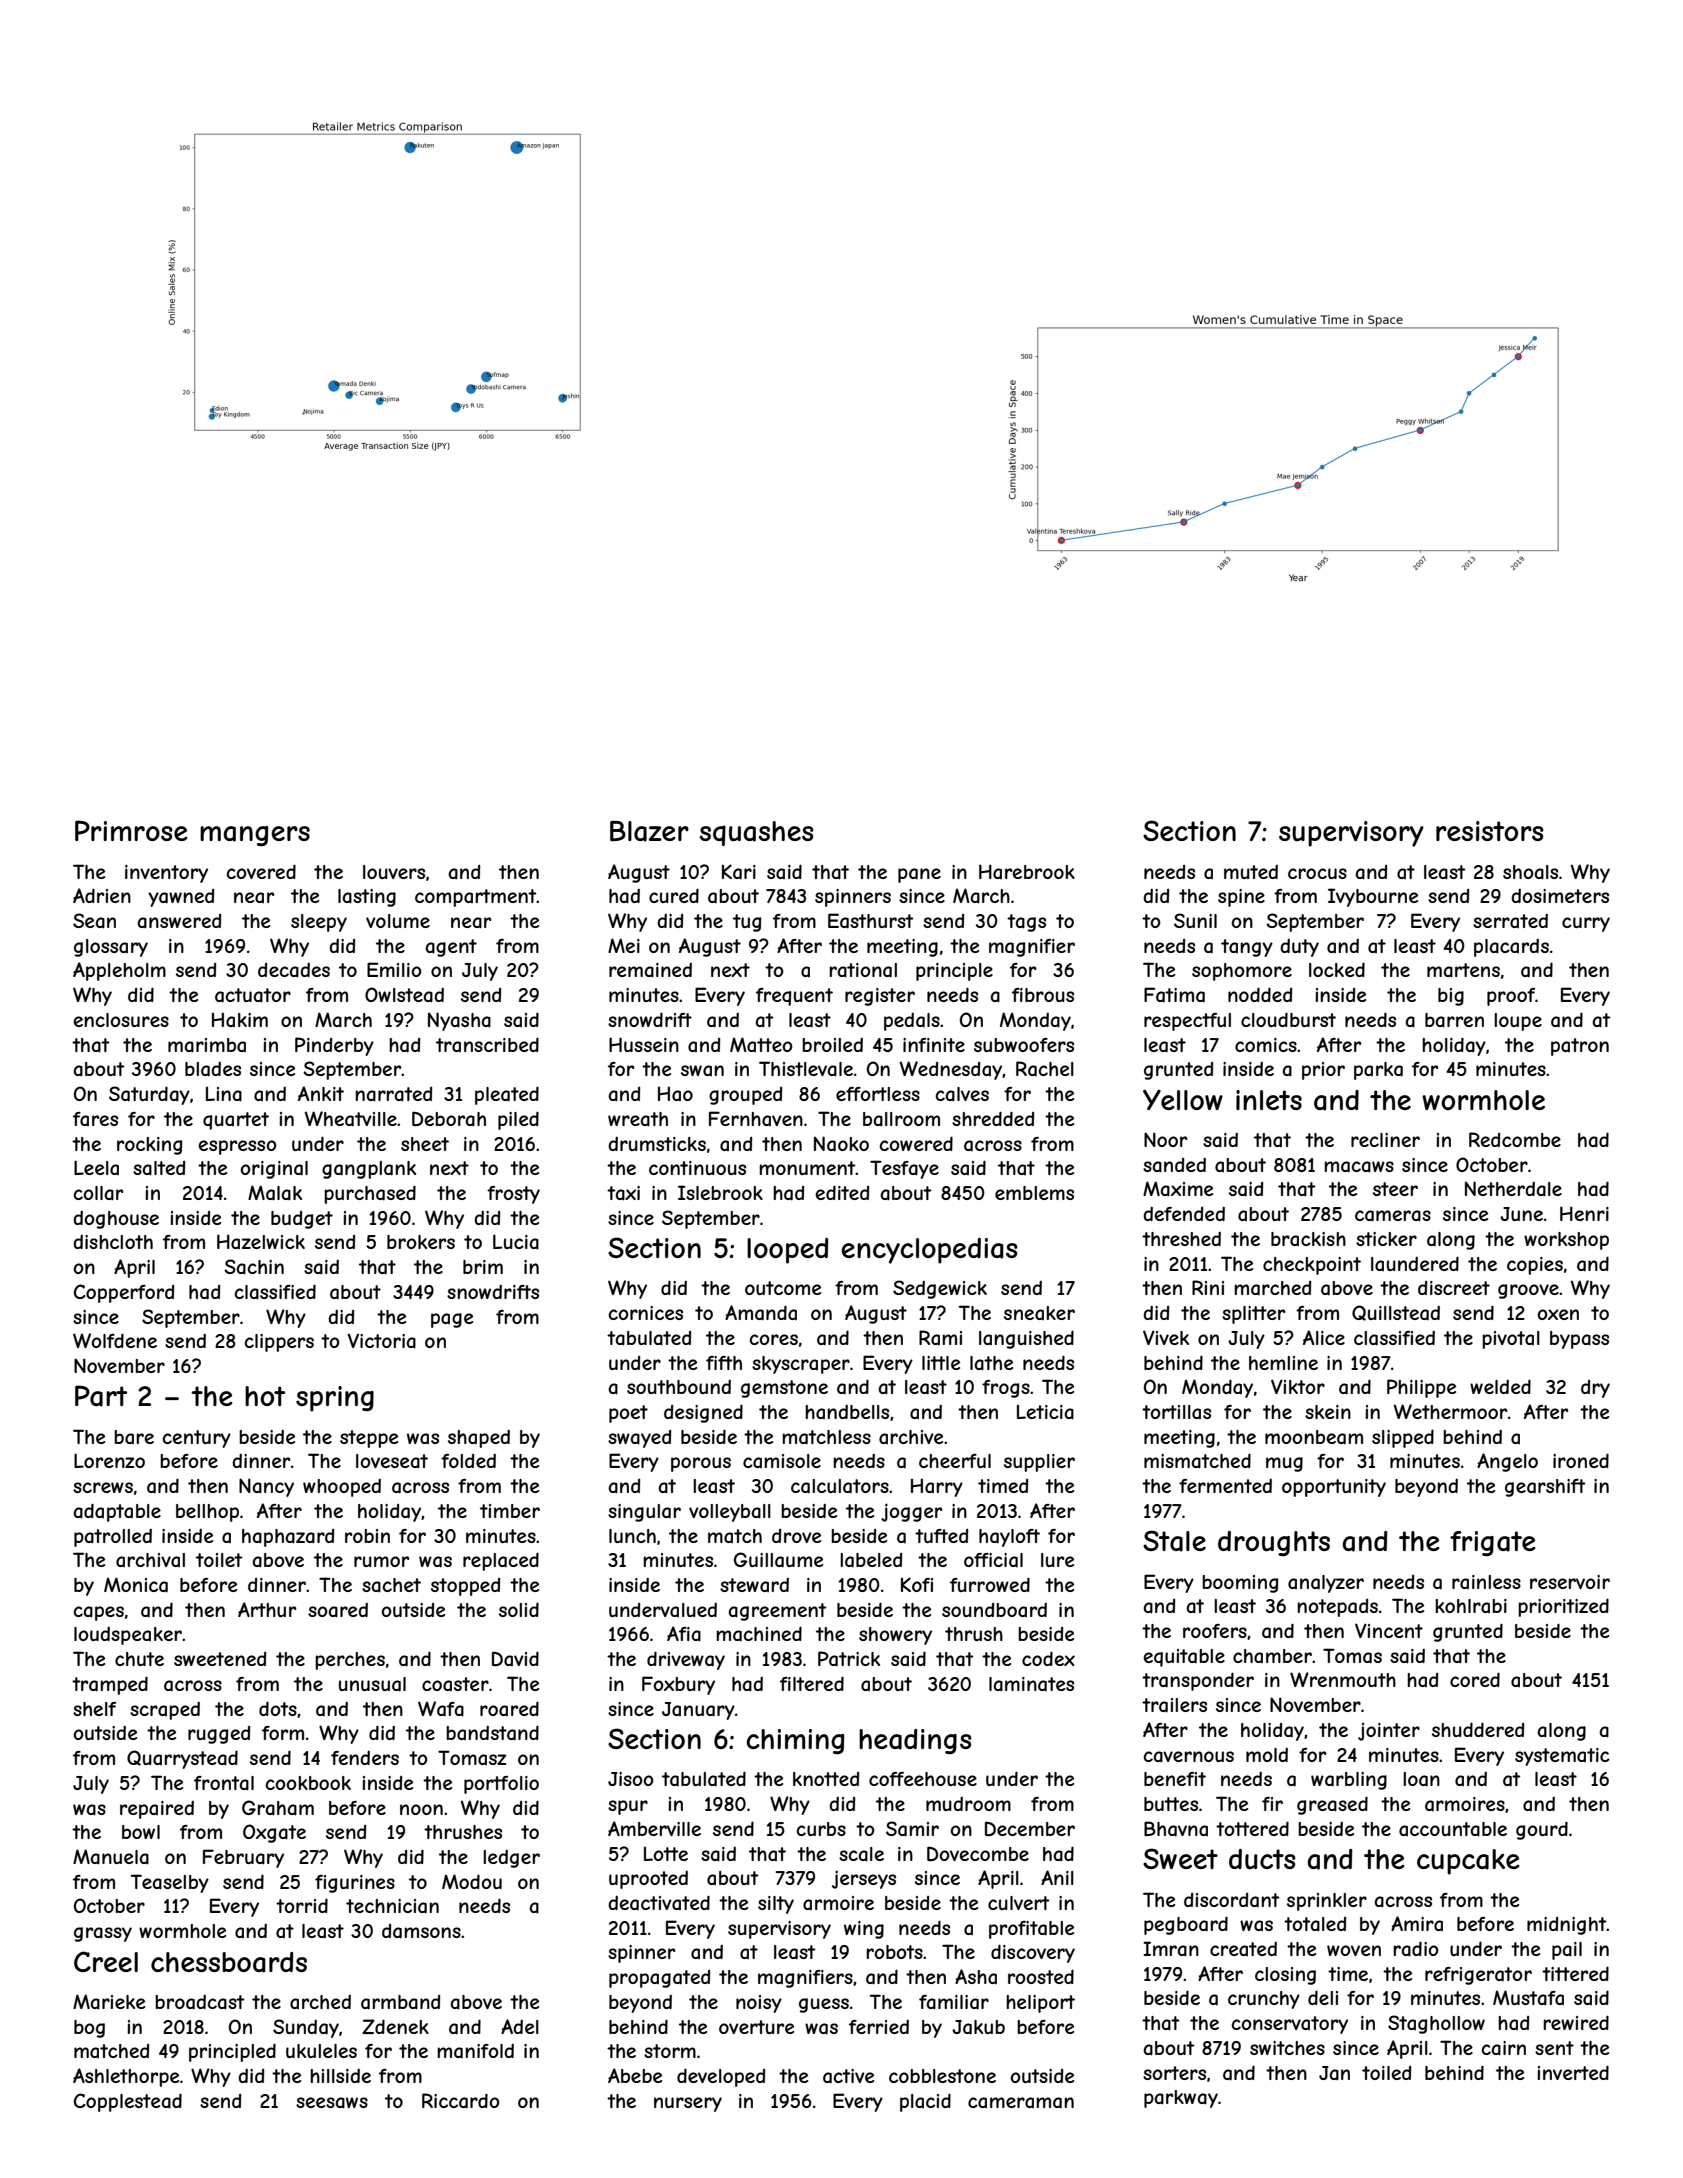  Describe the element at coordinates (255, 836) in the image. I see `mangers` at that location.
